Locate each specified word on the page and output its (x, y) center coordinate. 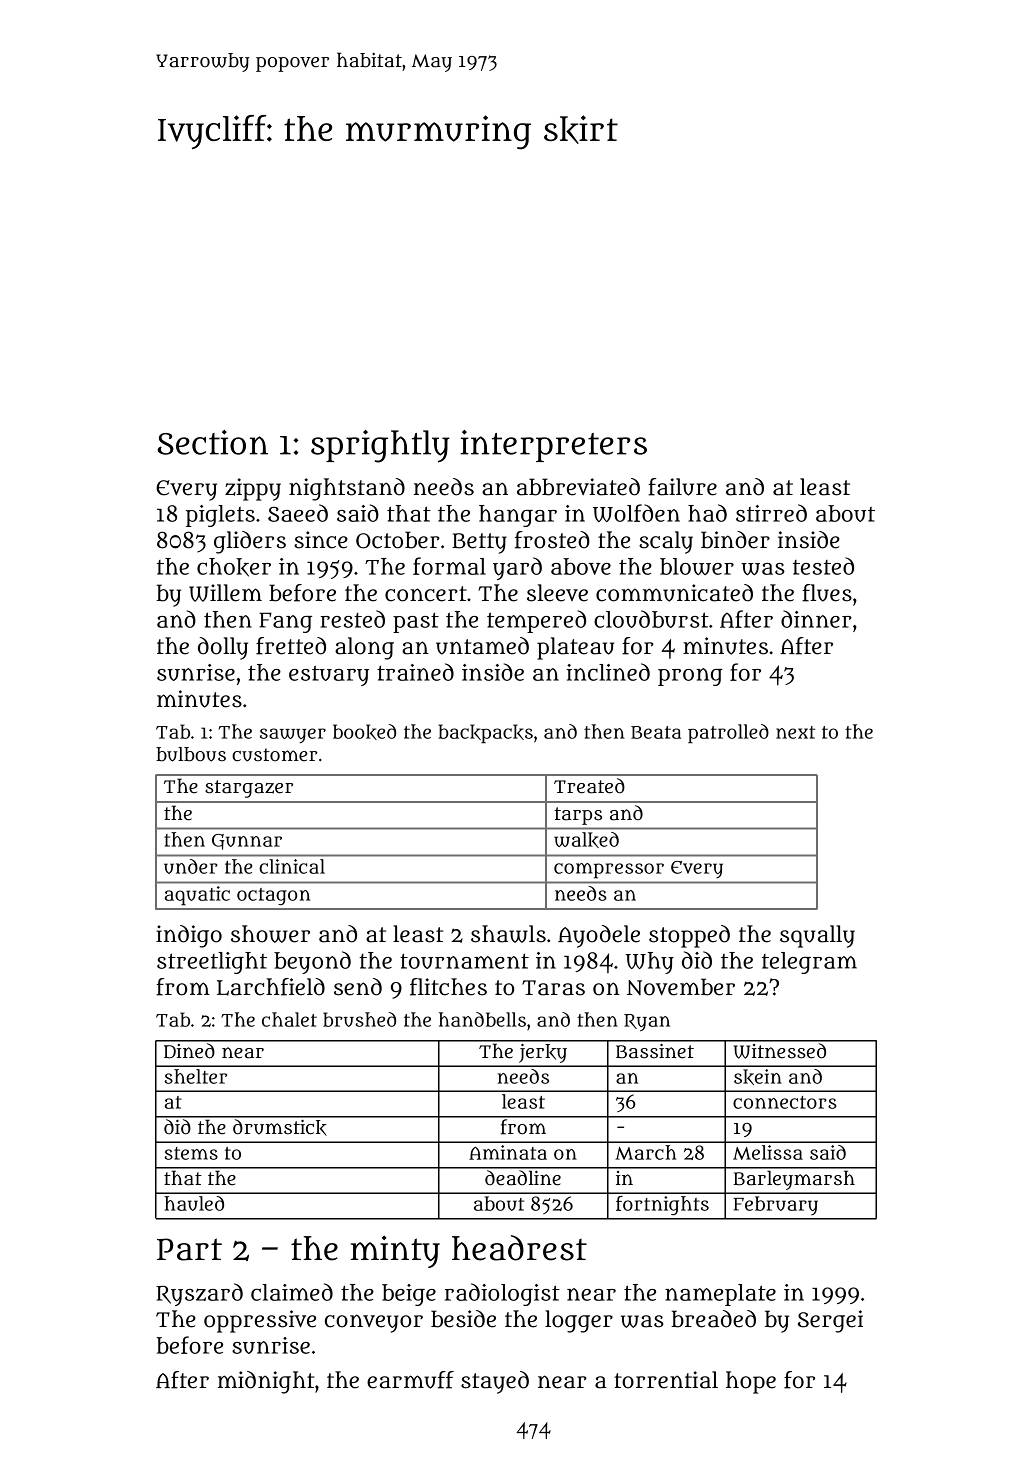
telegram (809, 963)
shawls (508, 934)
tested (823, 566)
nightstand (347, 489)
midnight (266, 1382)
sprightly (380, 446)
